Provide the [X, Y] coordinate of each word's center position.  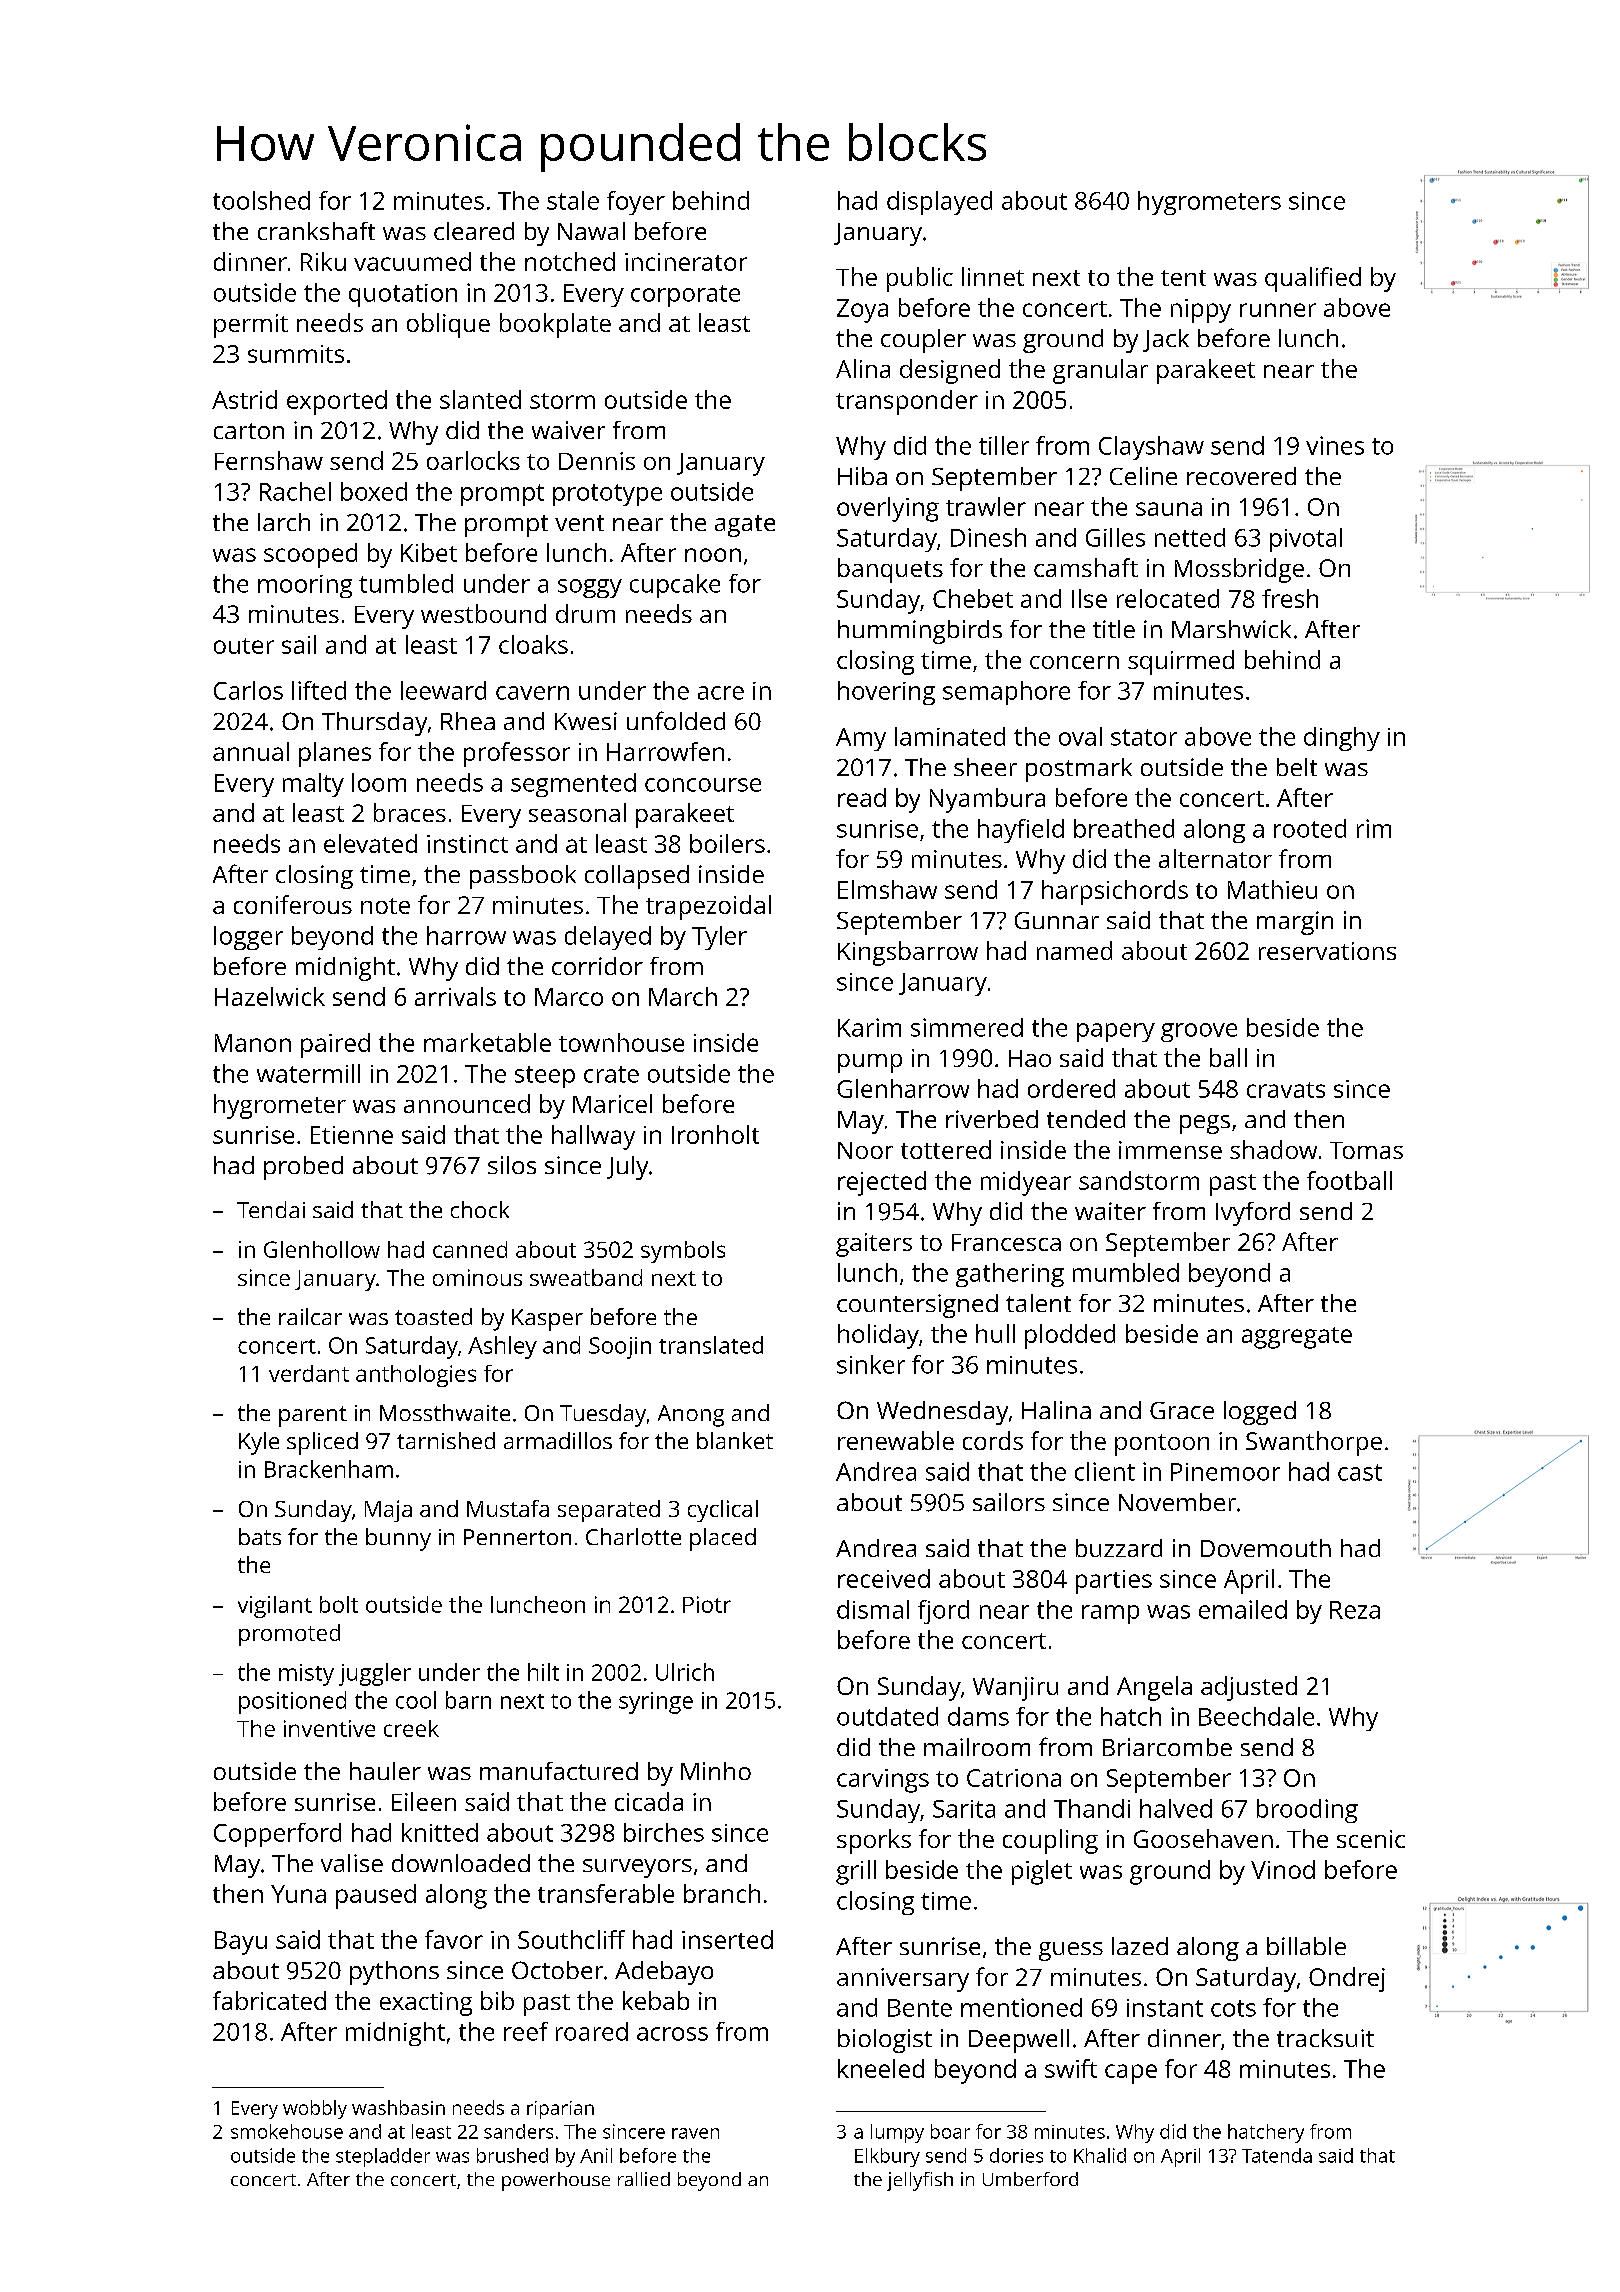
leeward [443, 690]
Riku [323, 261]
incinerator [686, 262]
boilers [727, 843]
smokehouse [287, 2131]
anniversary [903, 1980]
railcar [310, 1316]
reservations [1327, 951]
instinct [467, 844]
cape [1131, 2074]
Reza [1355, 1610]
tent [1183, 278]
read [862, 797]
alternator [1215, 858]
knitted [440, 1832]
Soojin [620, 1348]
